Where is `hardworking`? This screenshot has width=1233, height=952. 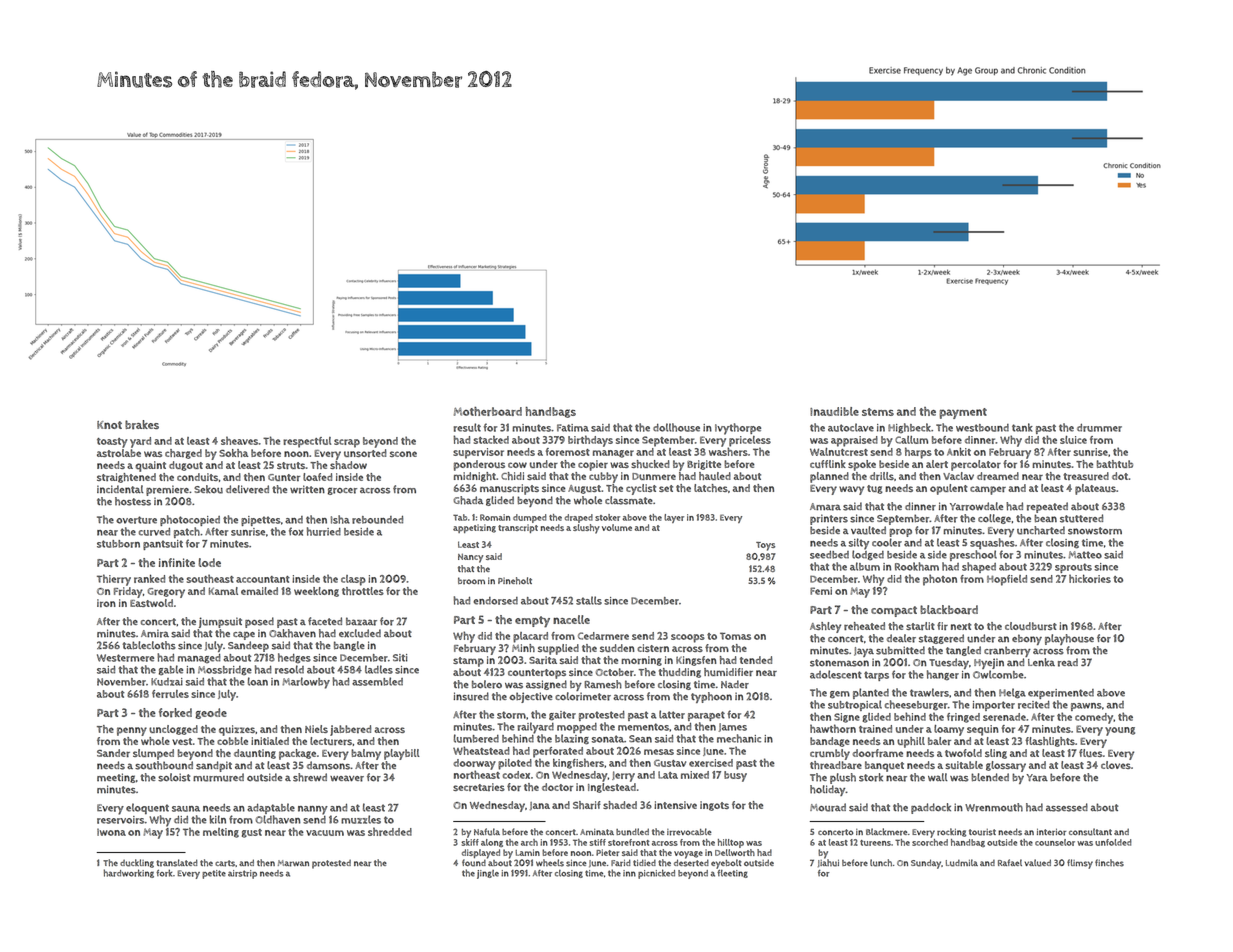
hardworking is located at coordinates (129, 873).
